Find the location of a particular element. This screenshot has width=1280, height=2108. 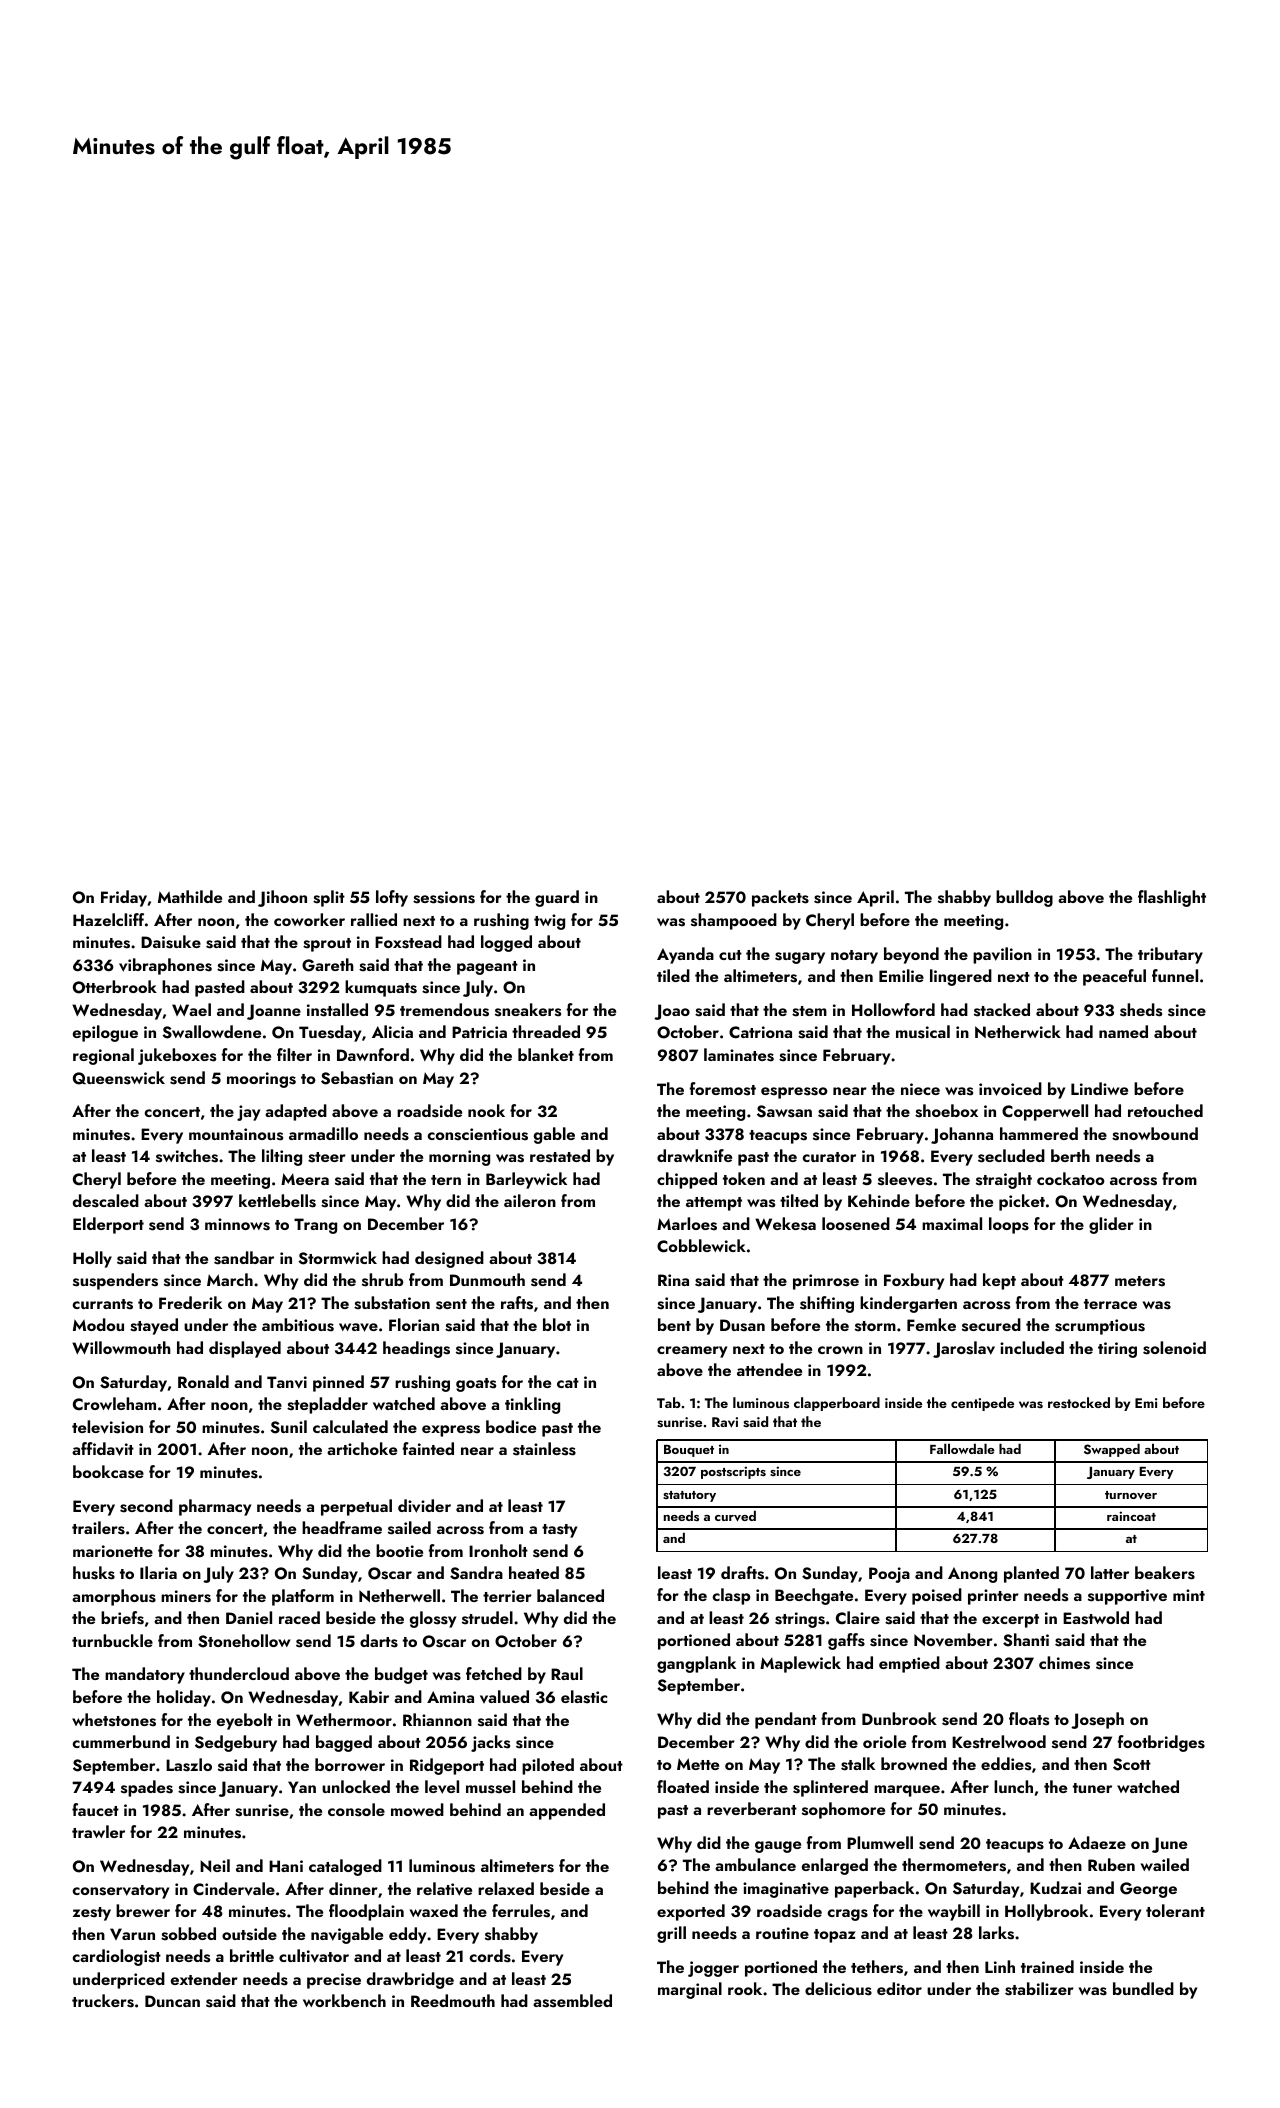

guard is located at coordinates (557, 898).
